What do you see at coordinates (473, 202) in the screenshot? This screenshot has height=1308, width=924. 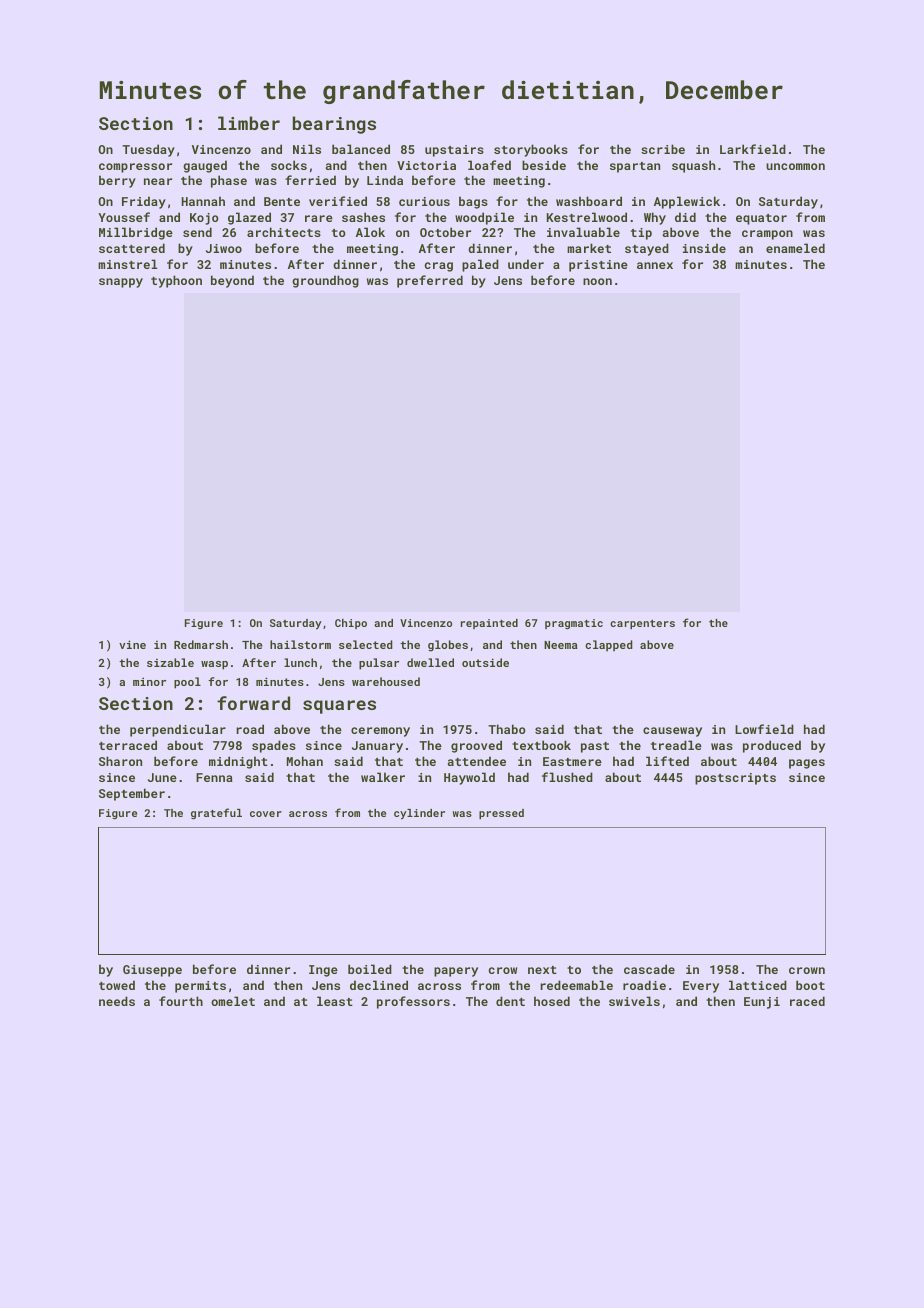 I see `bags` at bounding box center [473, 202].
